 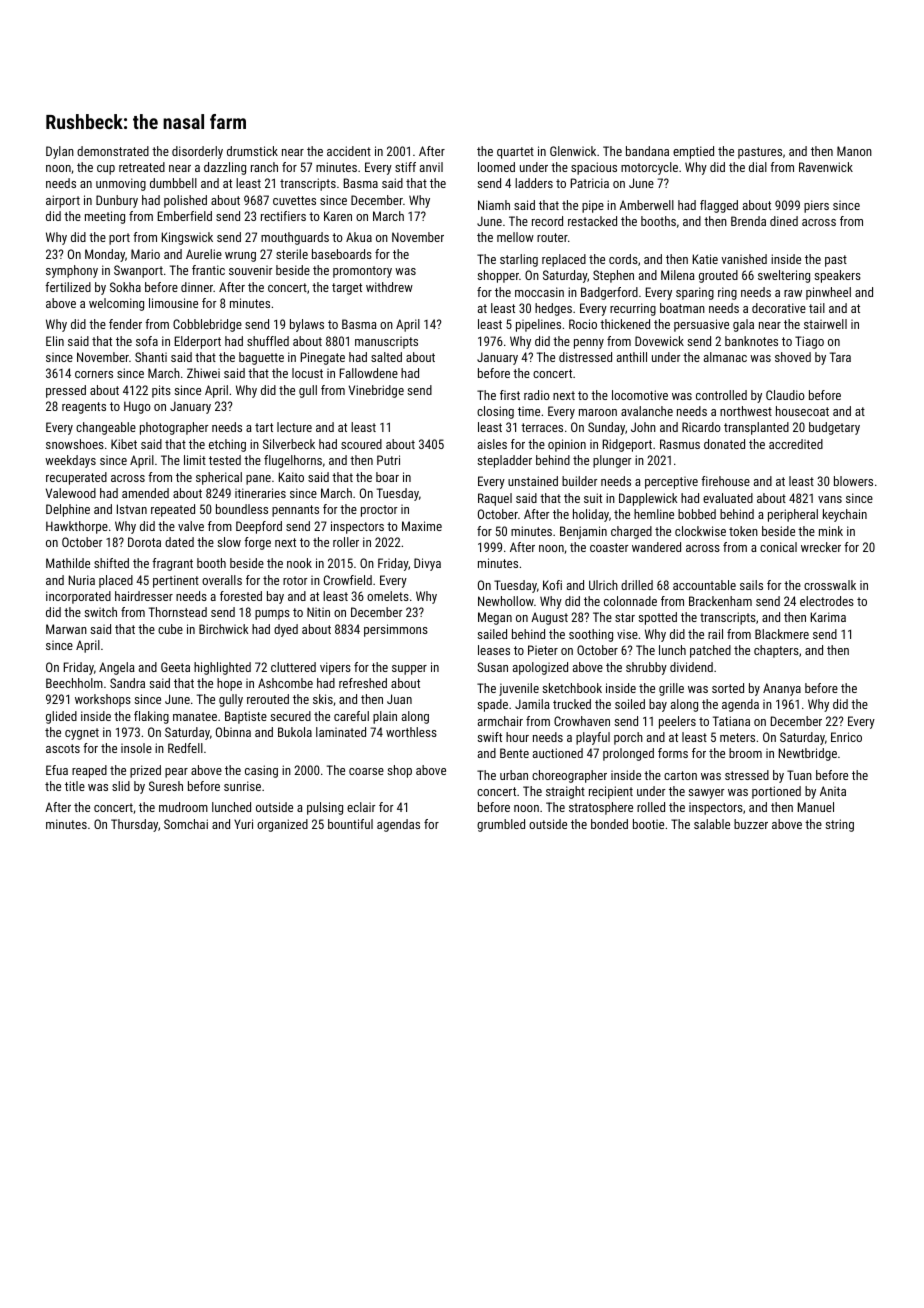 What do you see at coordinates (186, 824) in the image?
I see `Somchai` at bounding box center [186, 824].
